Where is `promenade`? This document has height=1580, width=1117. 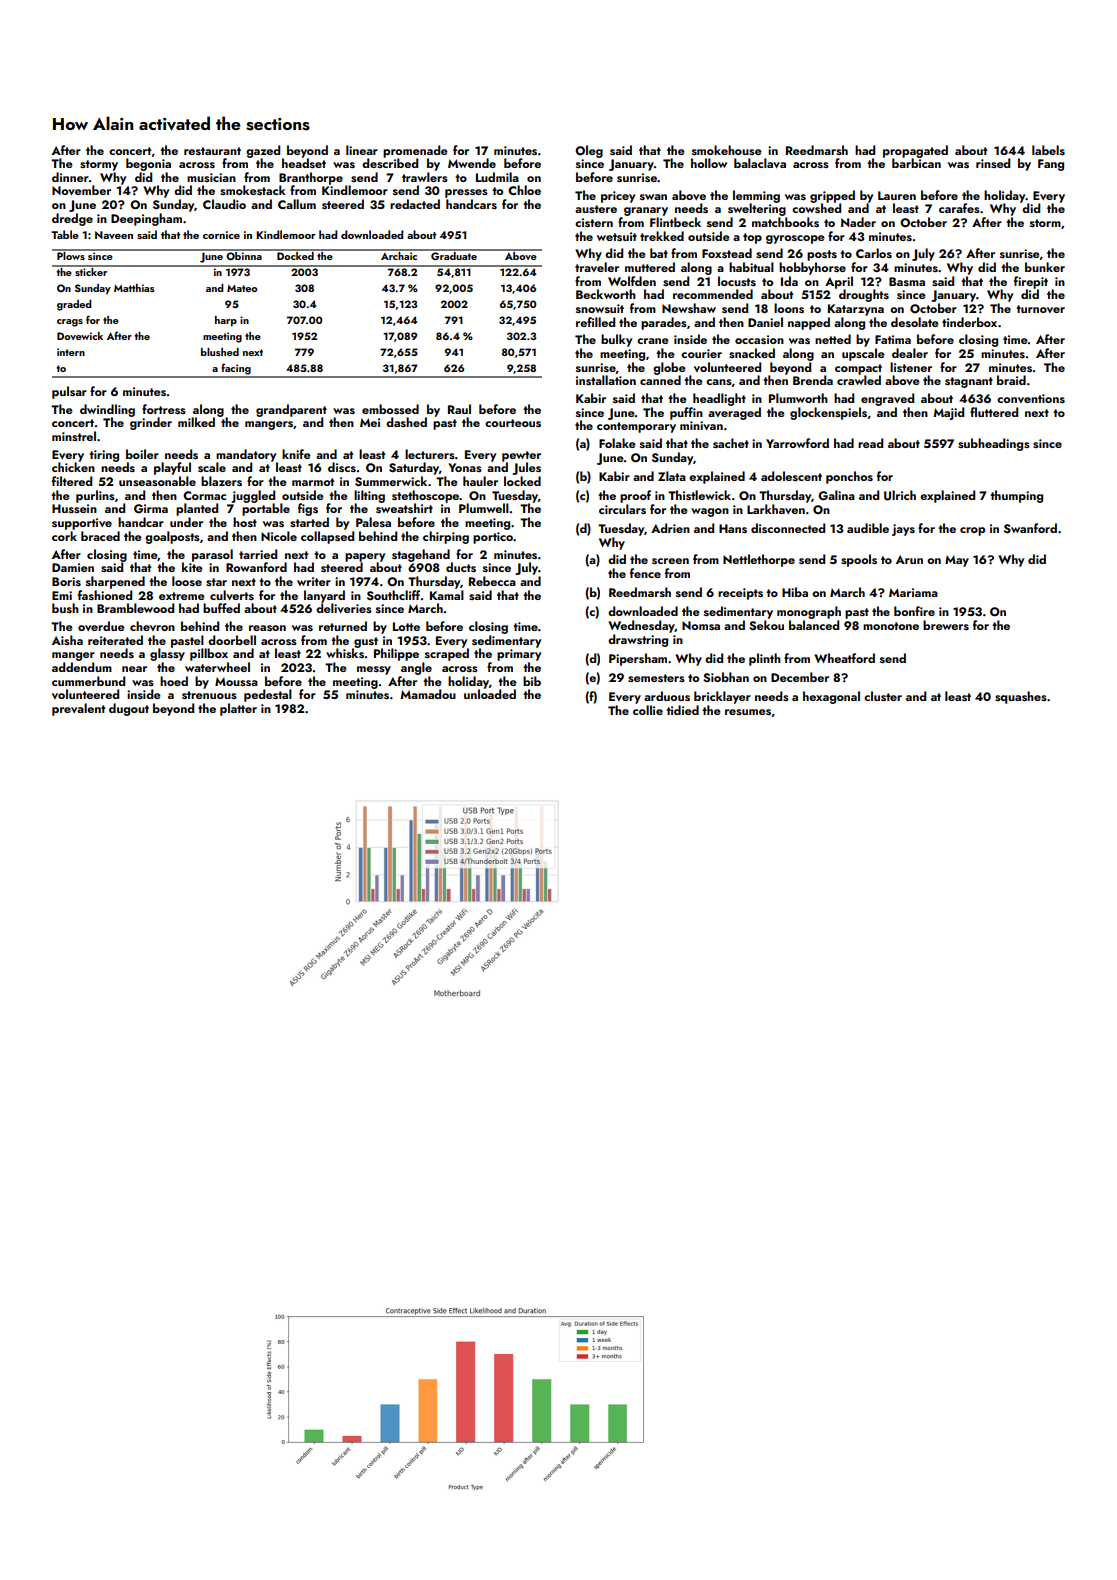
promenade is located at coordinates (415, 151).
